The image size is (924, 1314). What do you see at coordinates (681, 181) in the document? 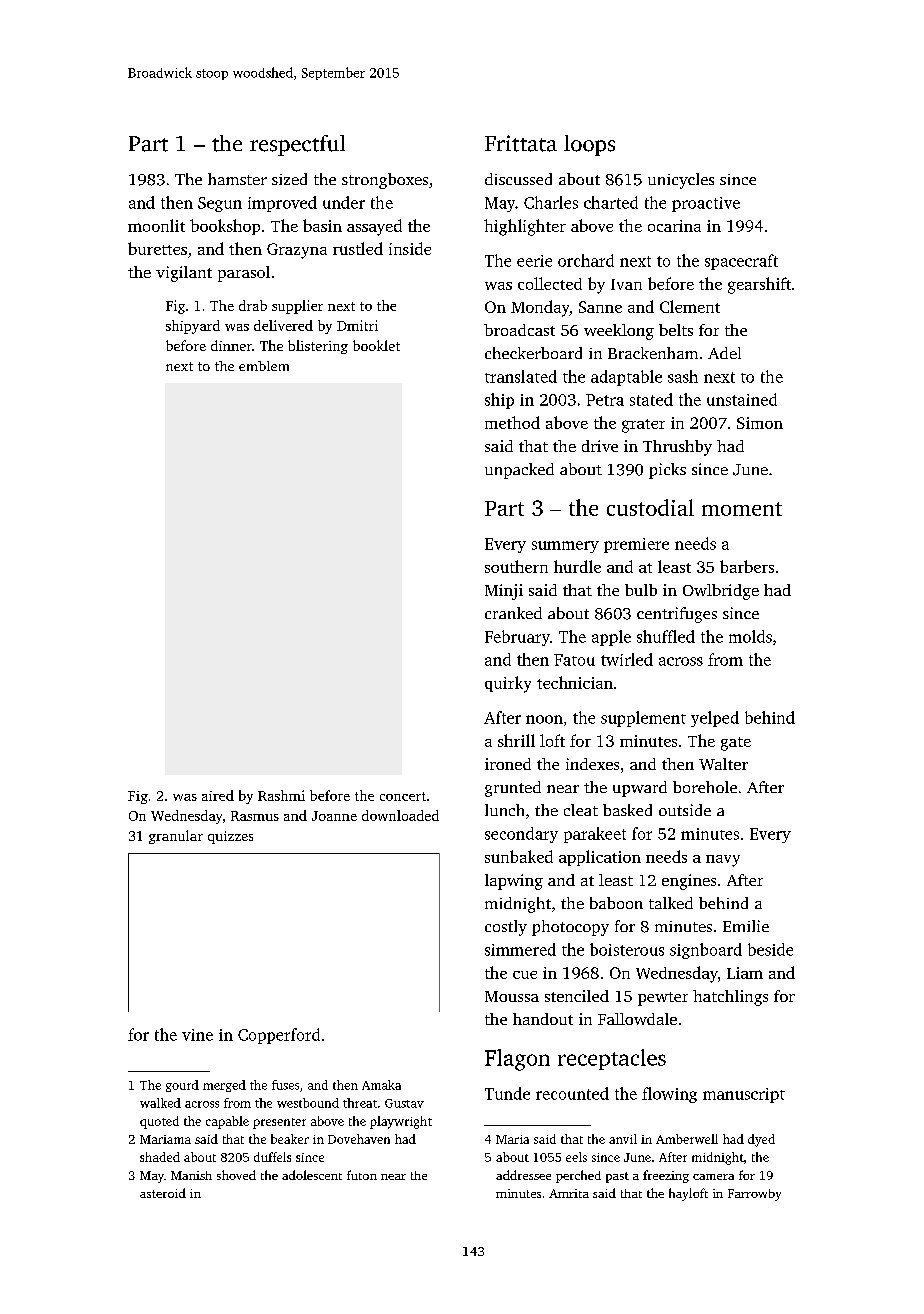
I see `unicycles` at bounding box center [681, 181].
